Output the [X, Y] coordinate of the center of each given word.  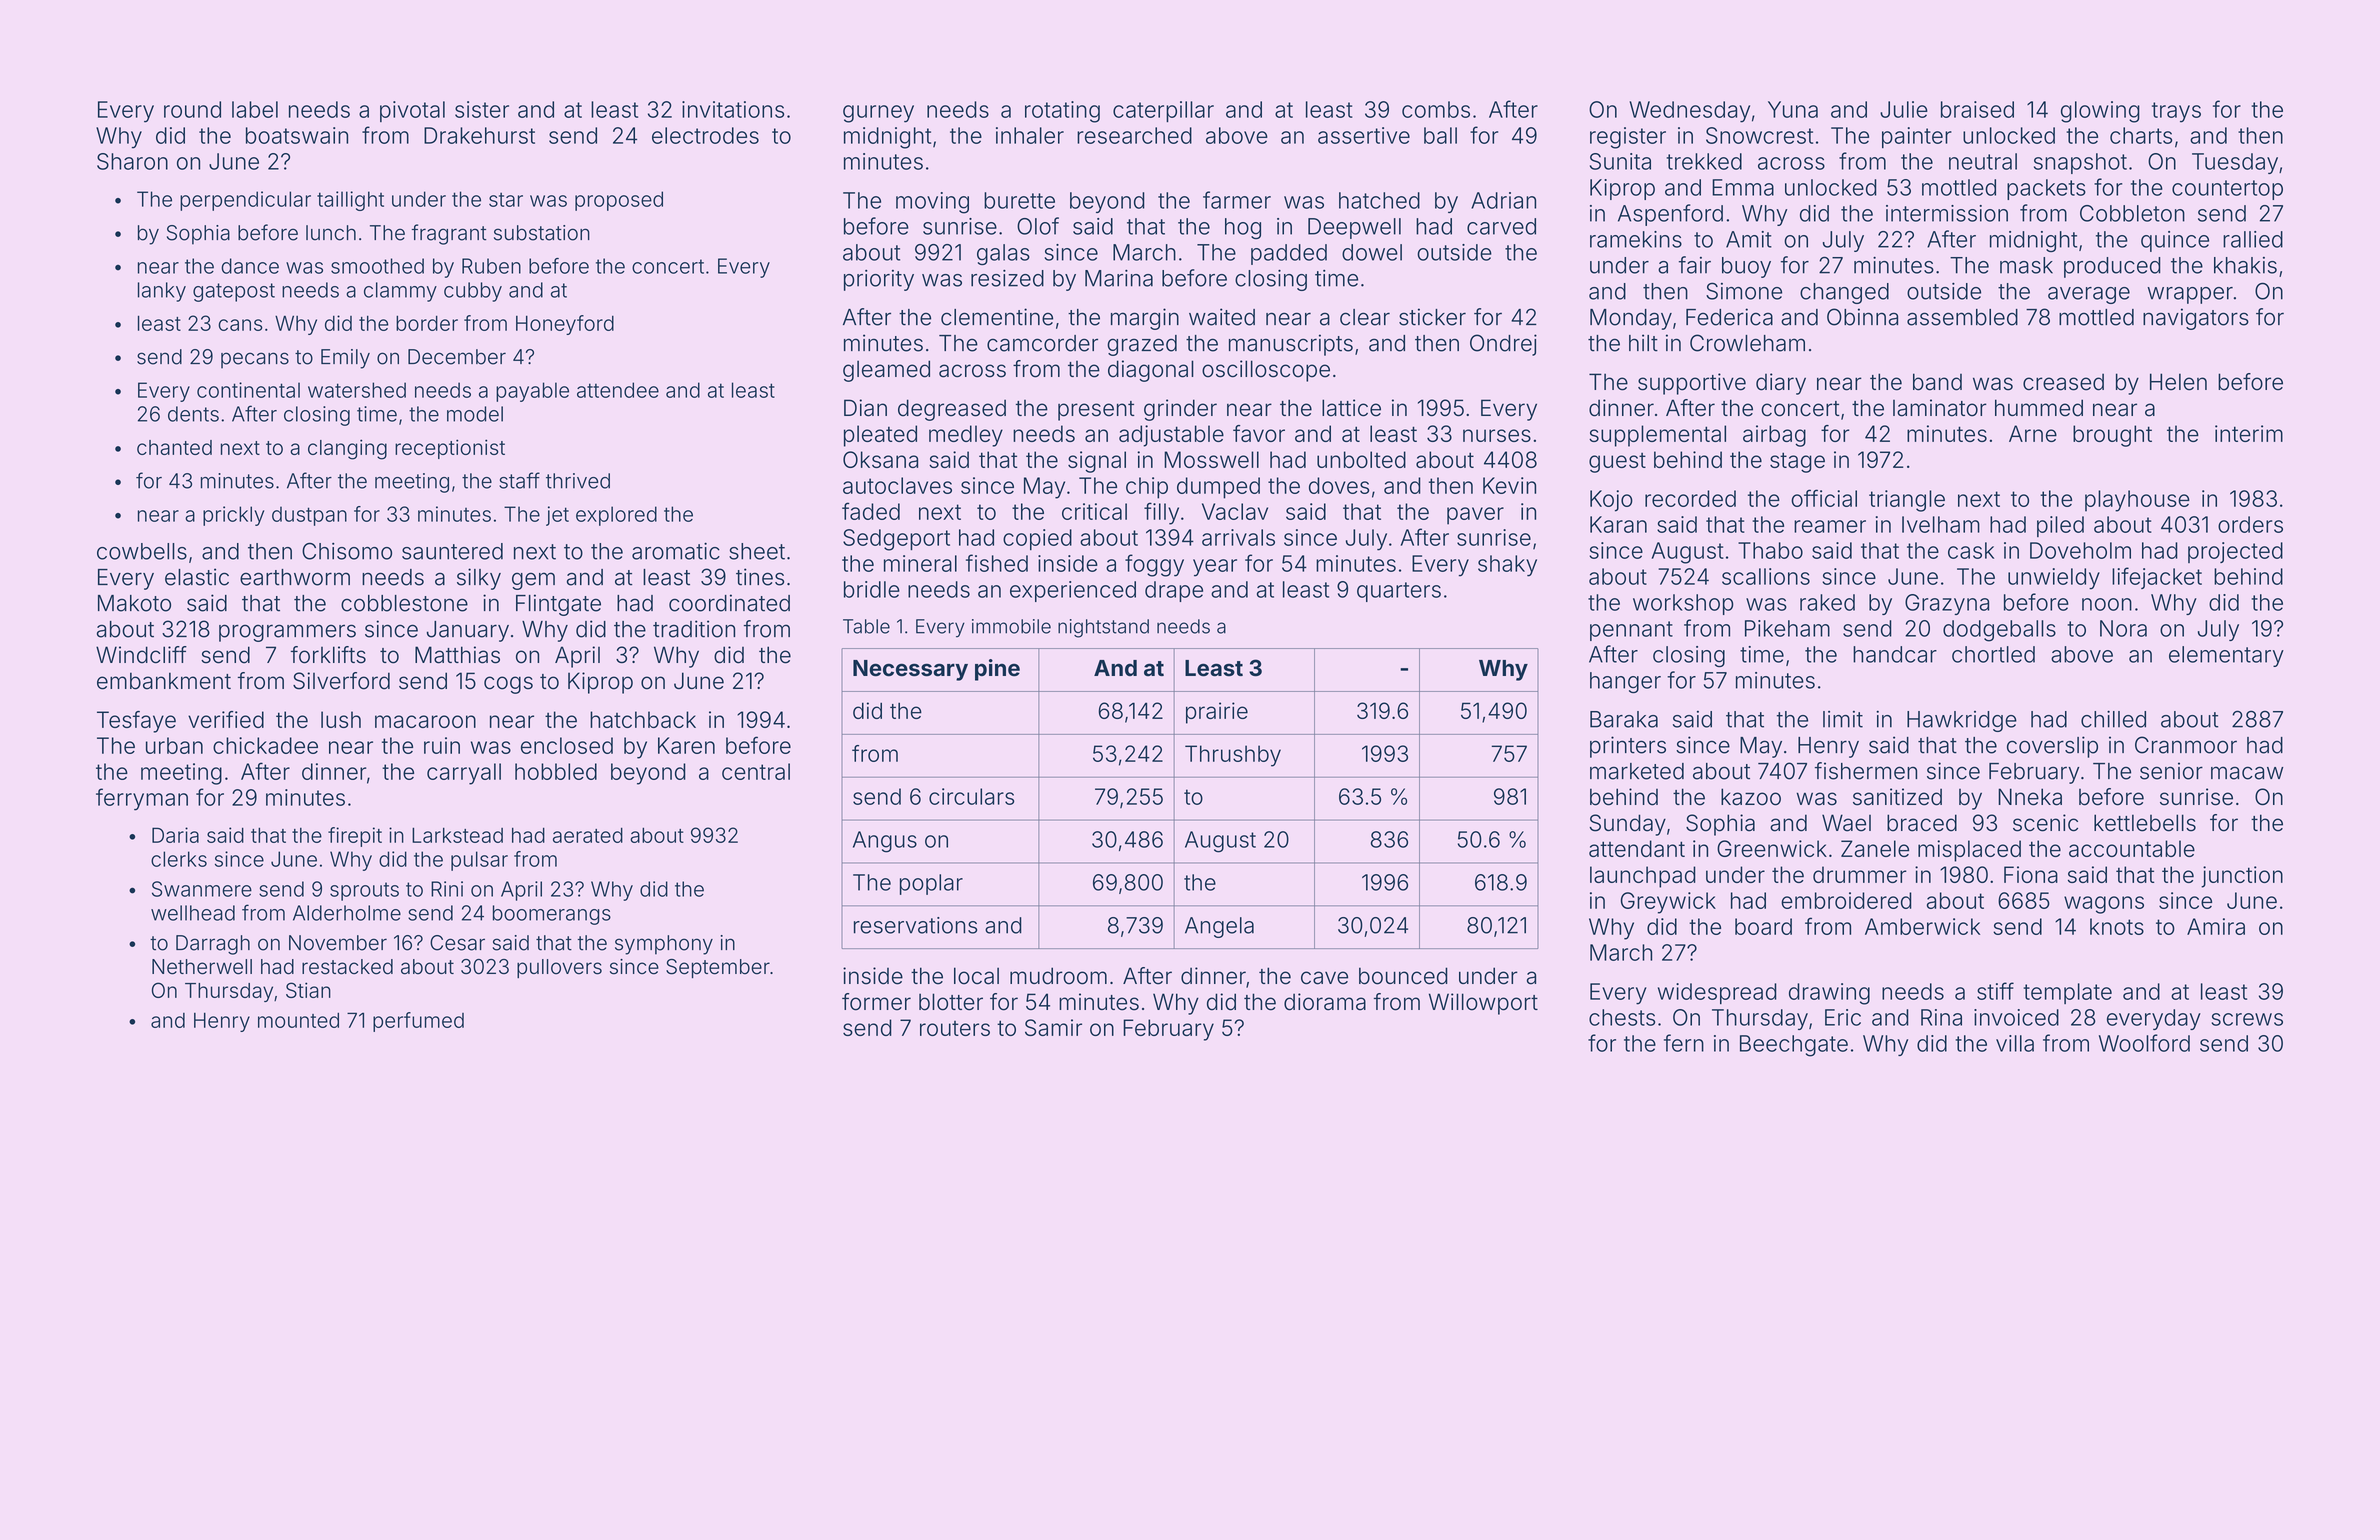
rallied [2253, 239]
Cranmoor [2186, 745]
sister [482, 109]
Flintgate [558, 605]
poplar [931, 884]
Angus [885, 842]
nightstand [1103, 628]
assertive [1364, 135]
